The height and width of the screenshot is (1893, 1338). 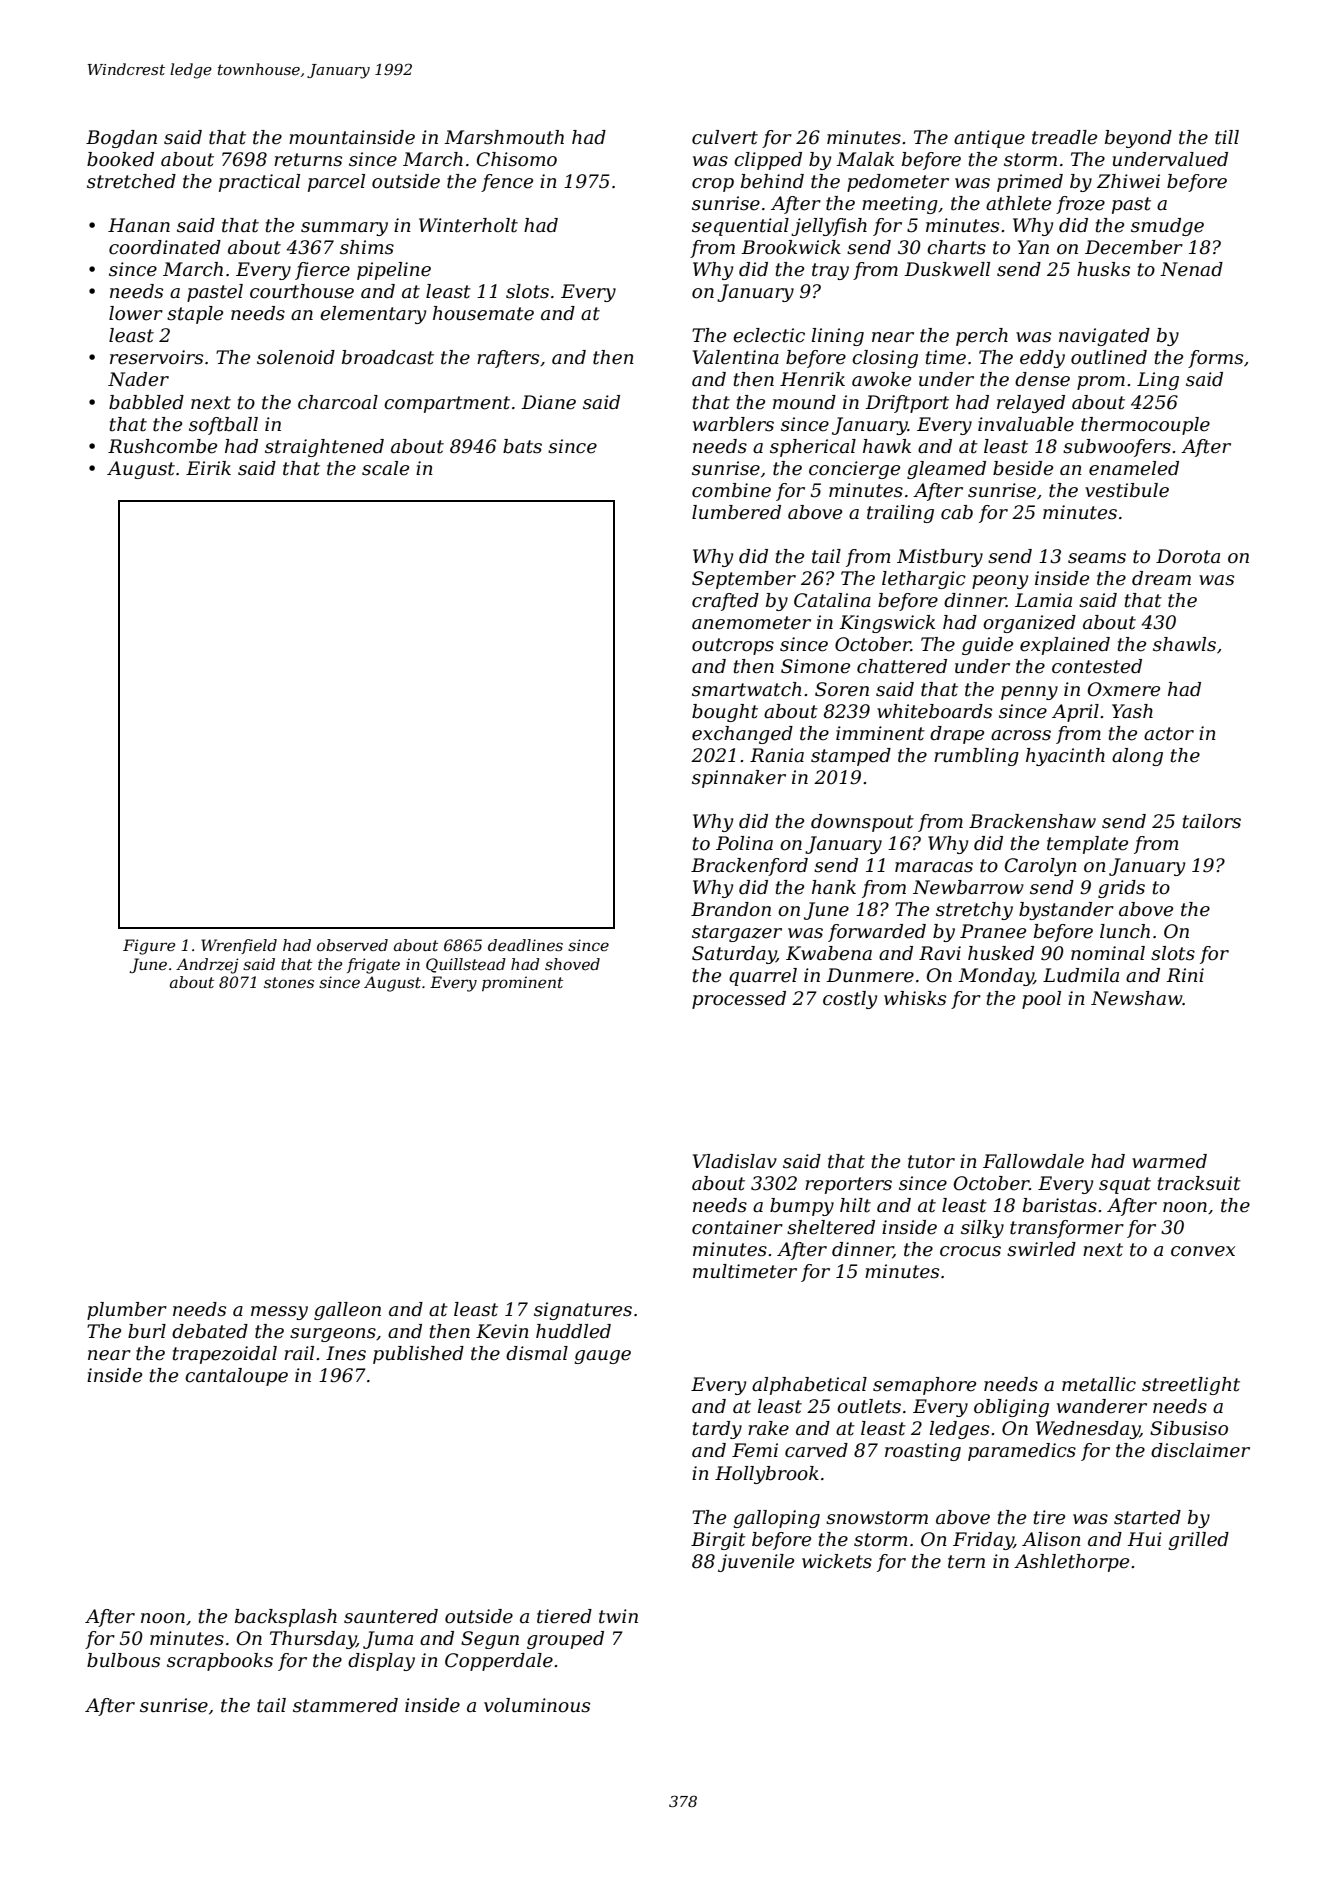 What do you see at coordinates (966, 1562) in the screenshot?
I see `tern` at bounding box center [966, 1562].
